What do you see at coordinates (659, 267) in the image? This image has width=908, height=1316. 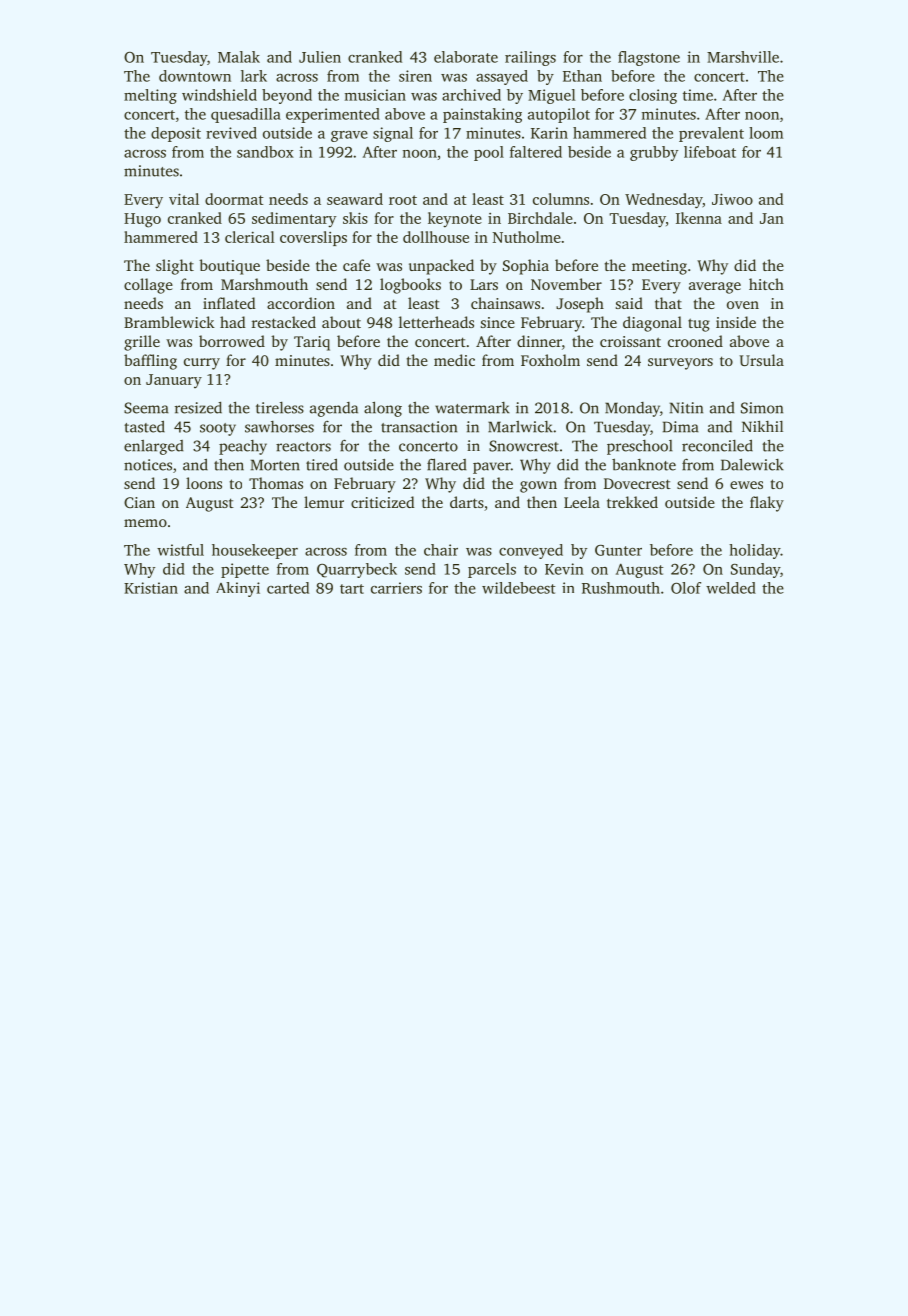 I see `meeting` at bounding box center [659, 267].
